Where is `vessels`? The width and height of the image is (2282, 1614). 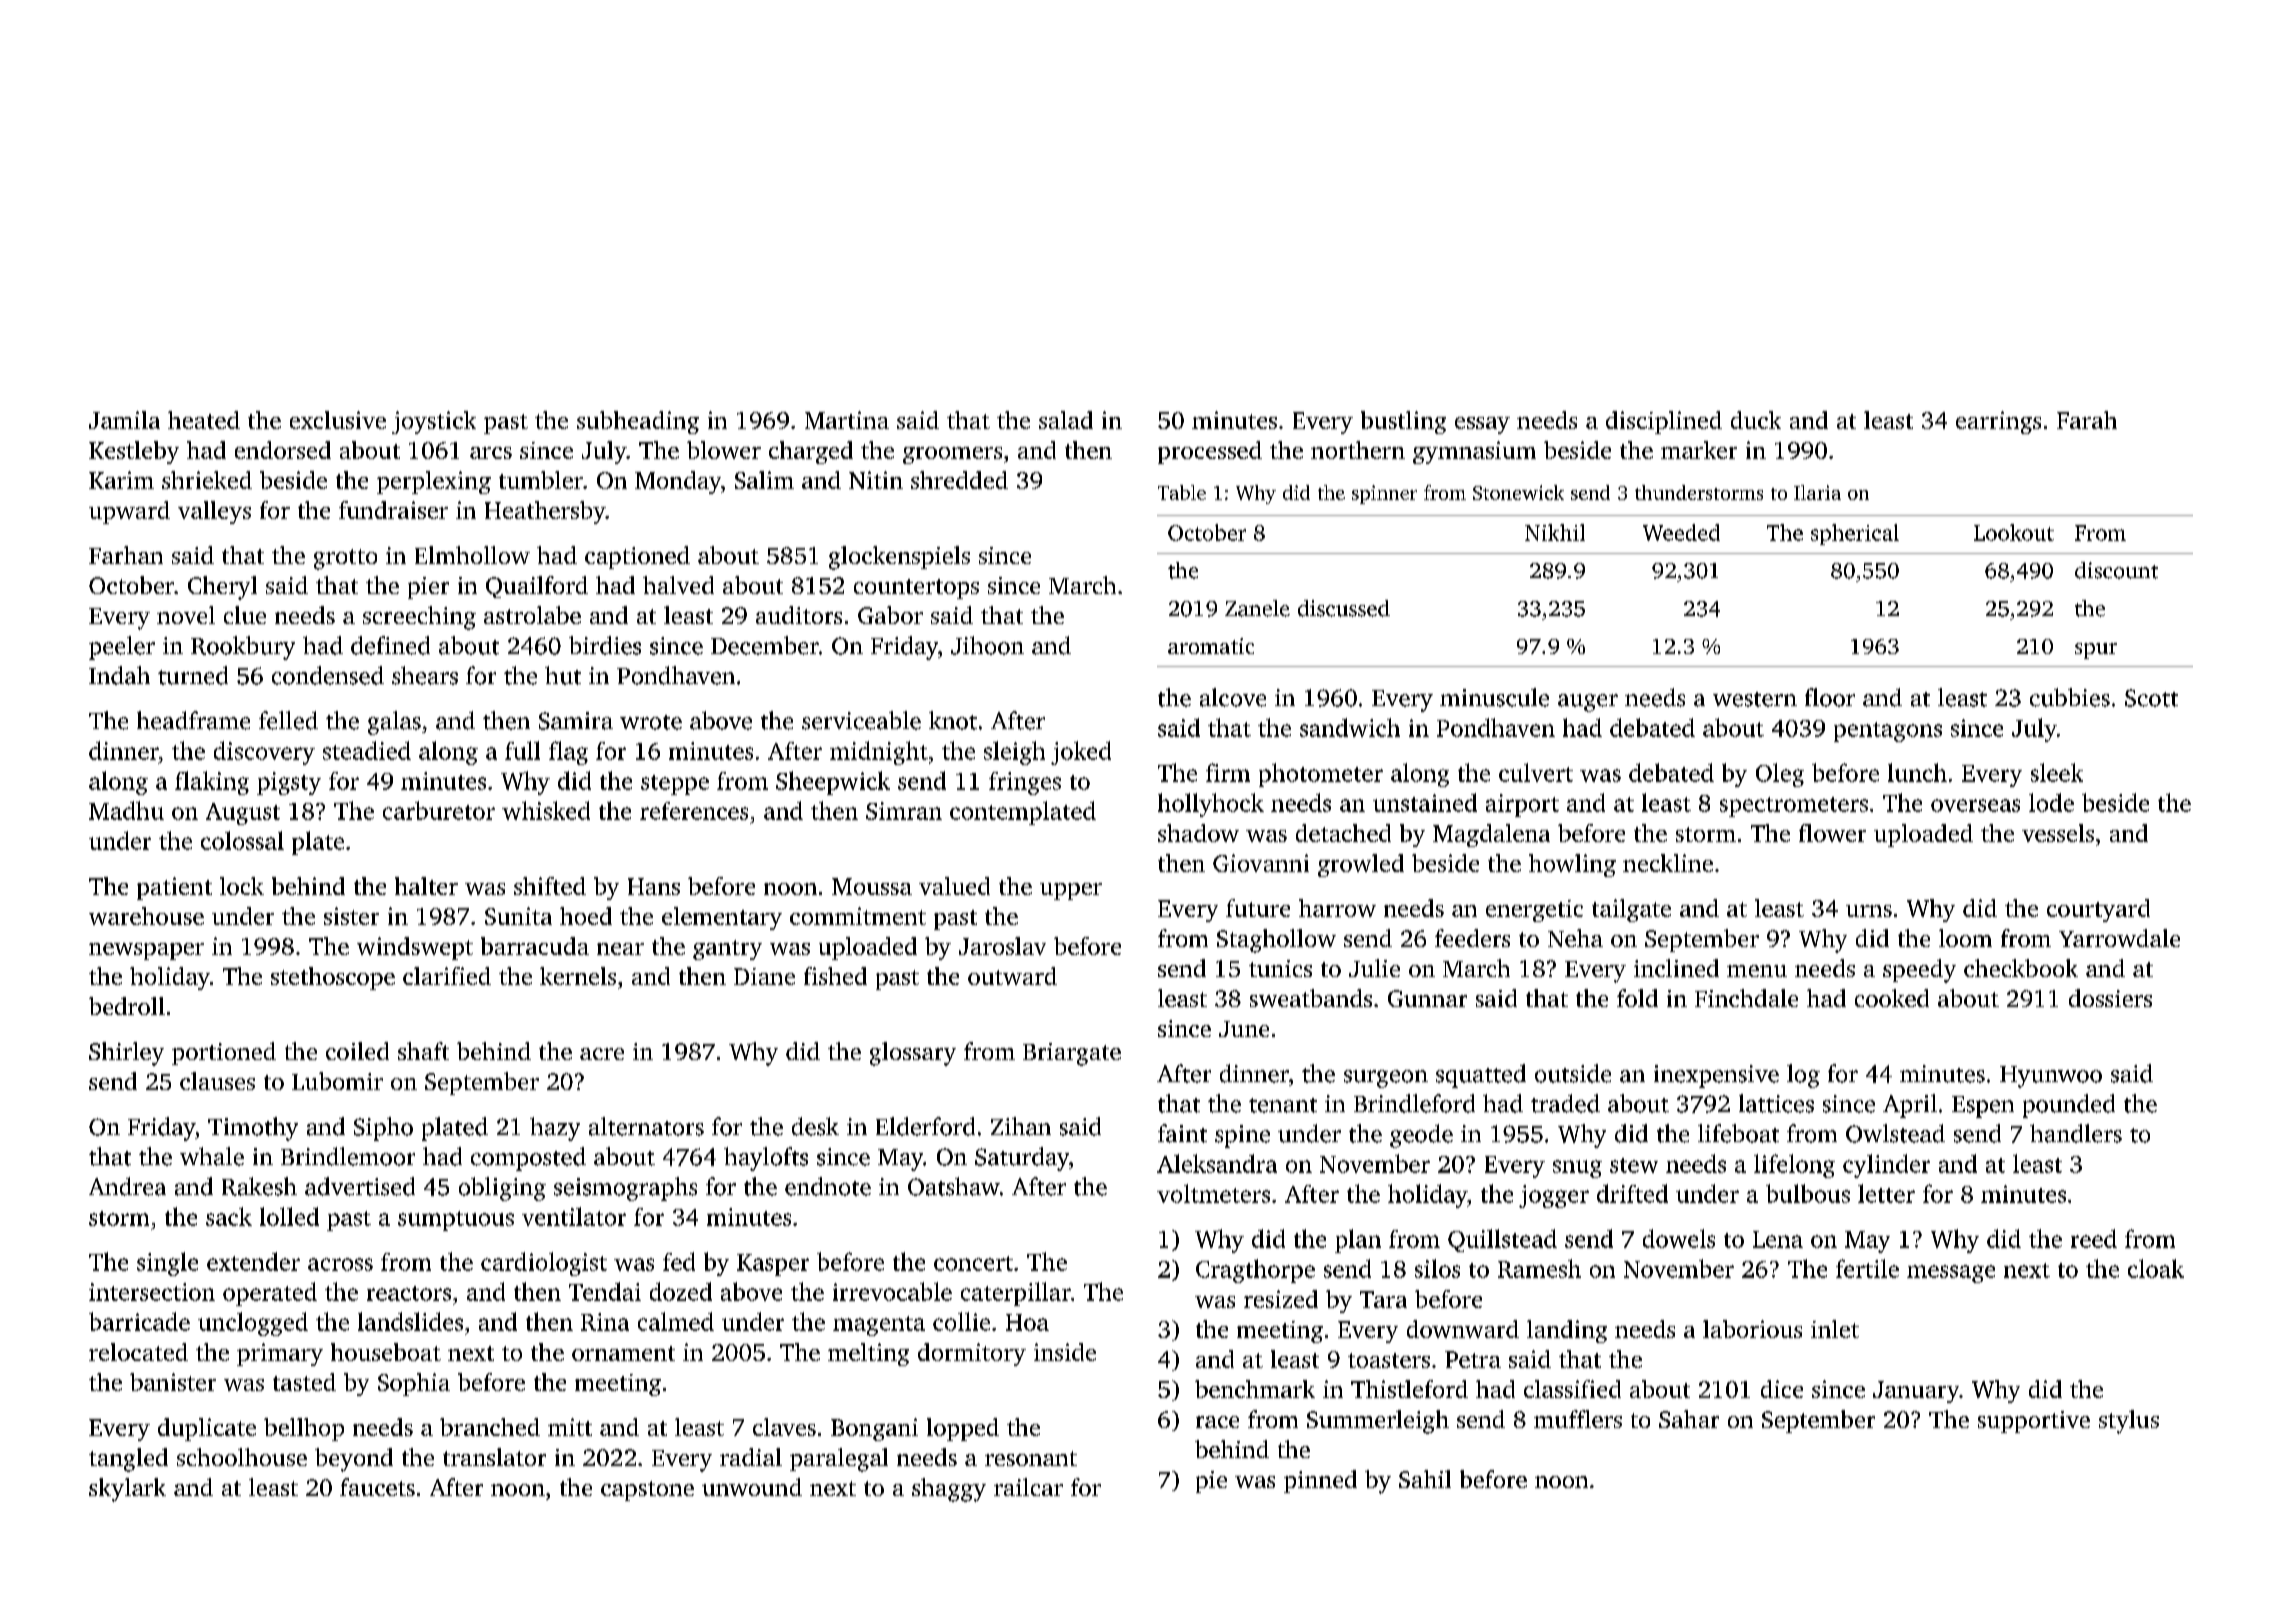 vessels is located at coordinates (2058, 833).
